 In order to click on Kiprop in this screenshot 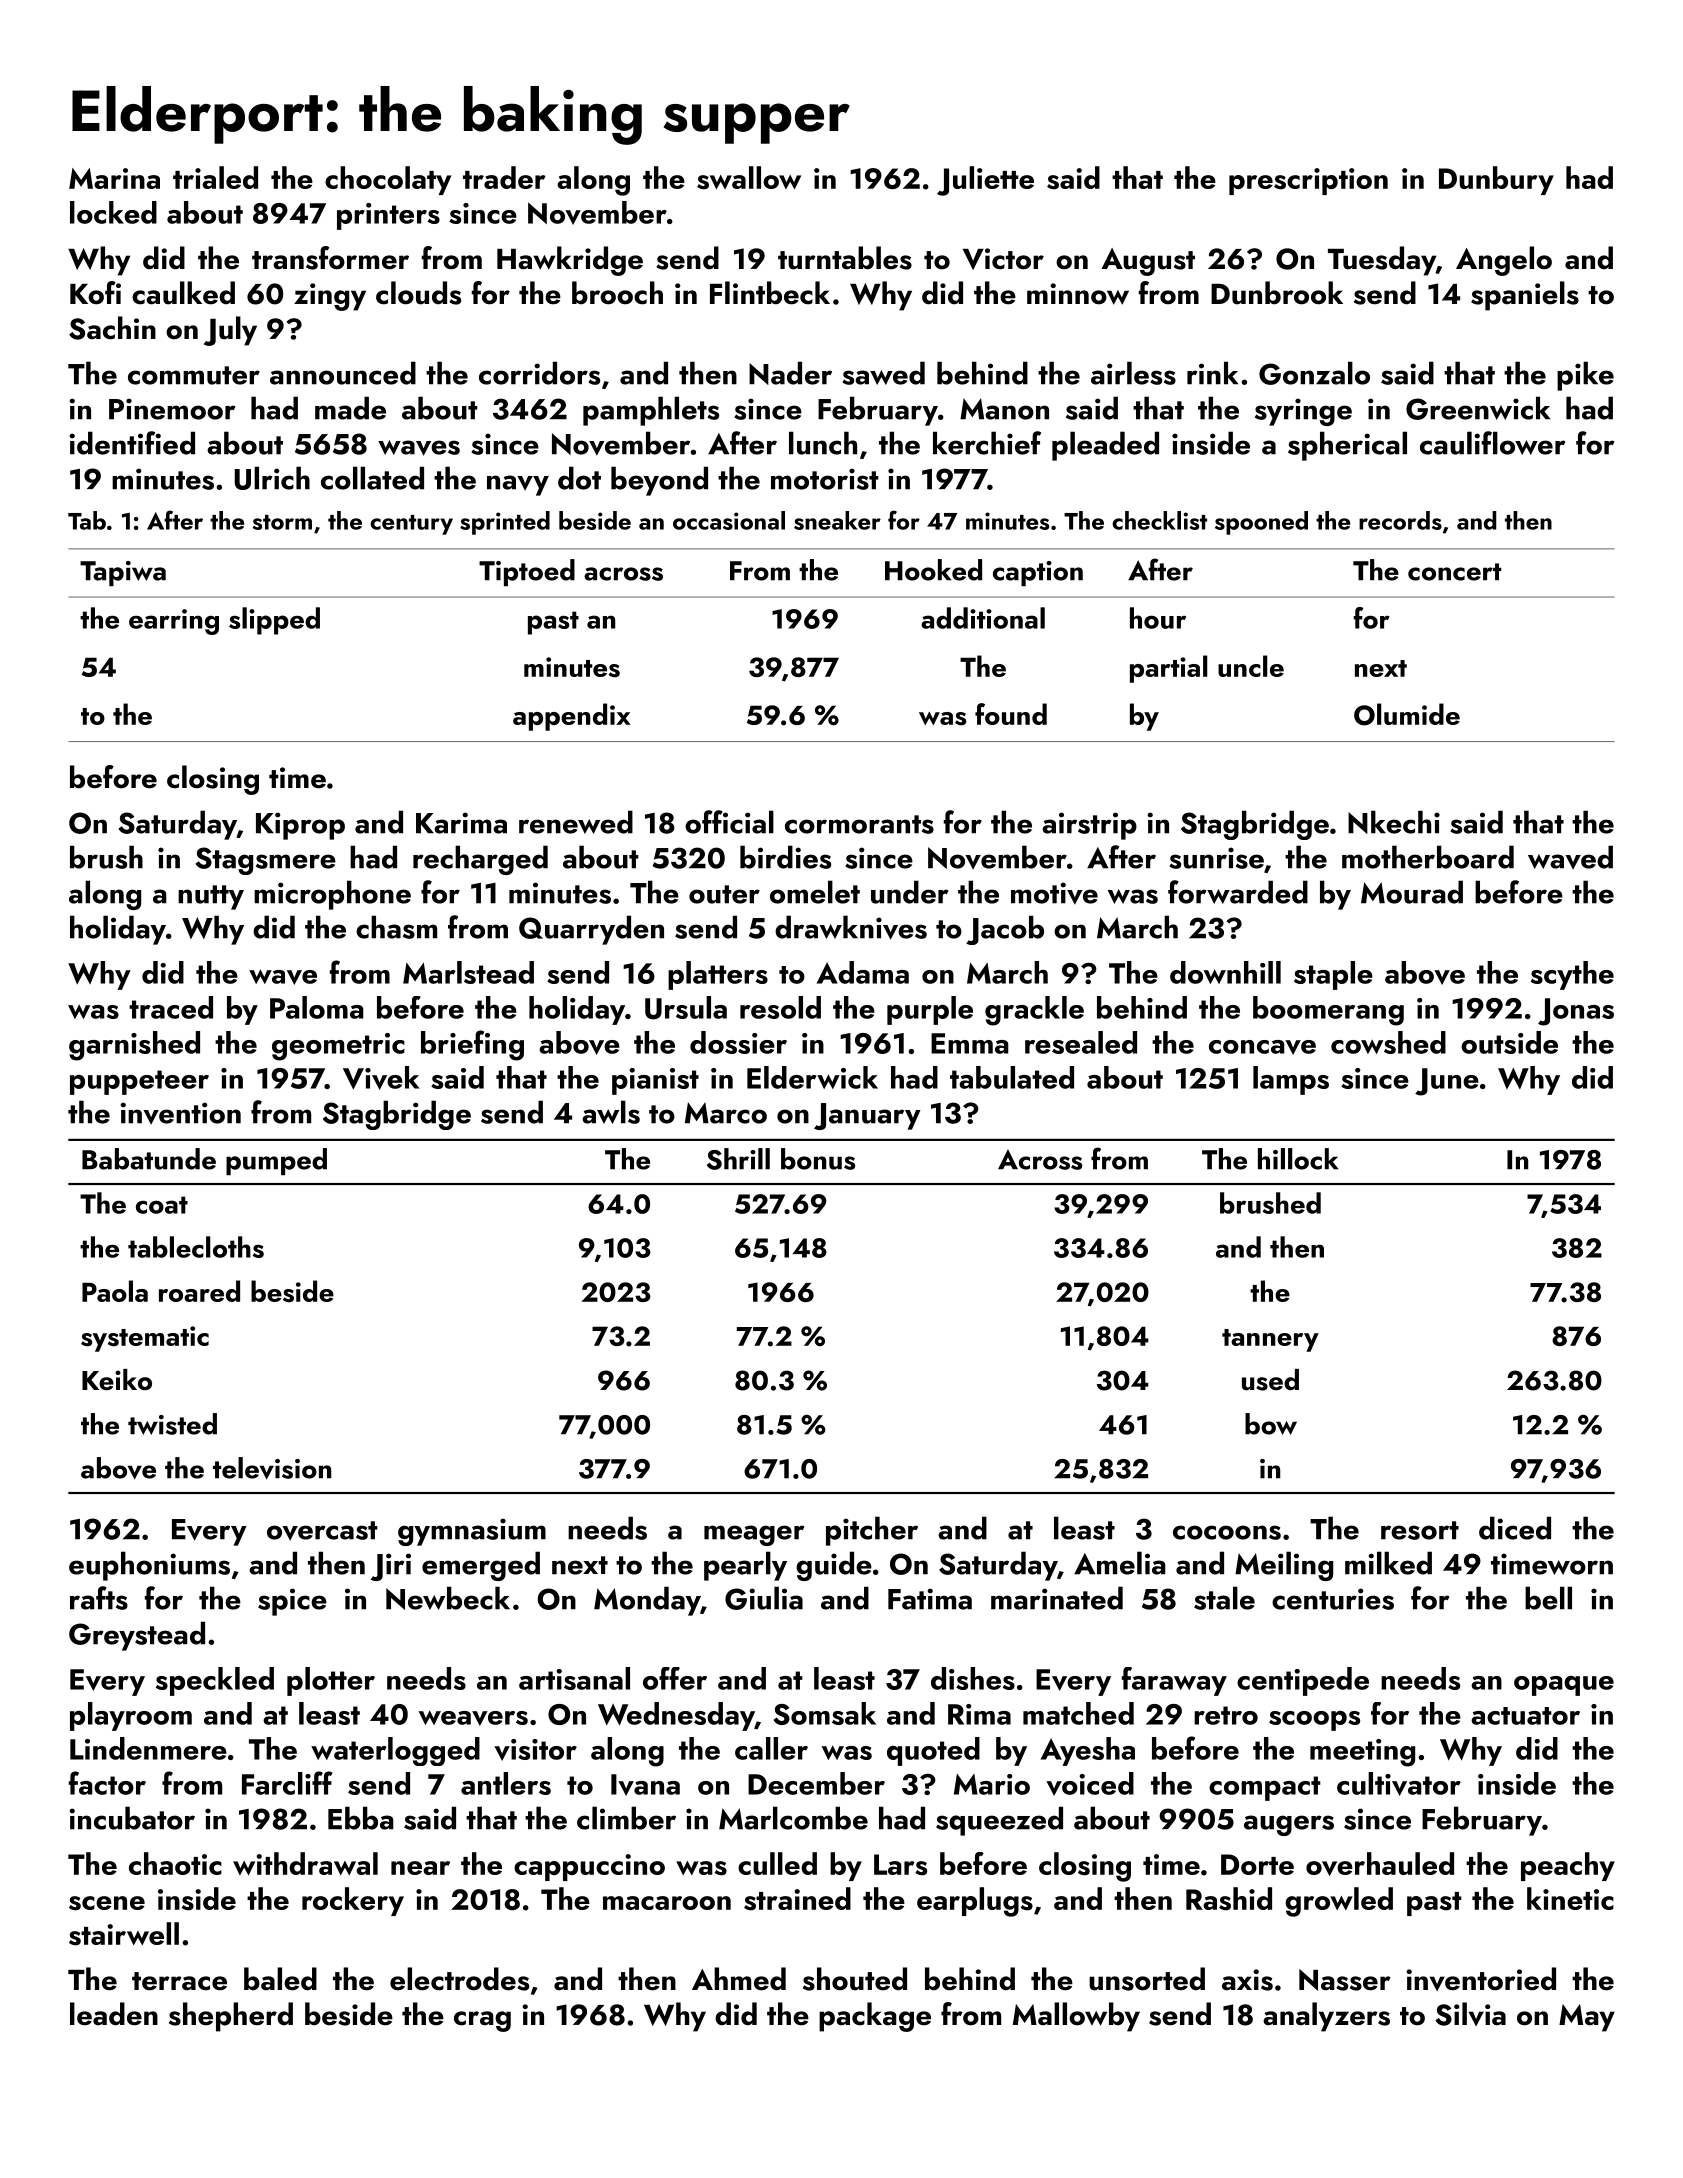, I will do `click(300, 826)`.
